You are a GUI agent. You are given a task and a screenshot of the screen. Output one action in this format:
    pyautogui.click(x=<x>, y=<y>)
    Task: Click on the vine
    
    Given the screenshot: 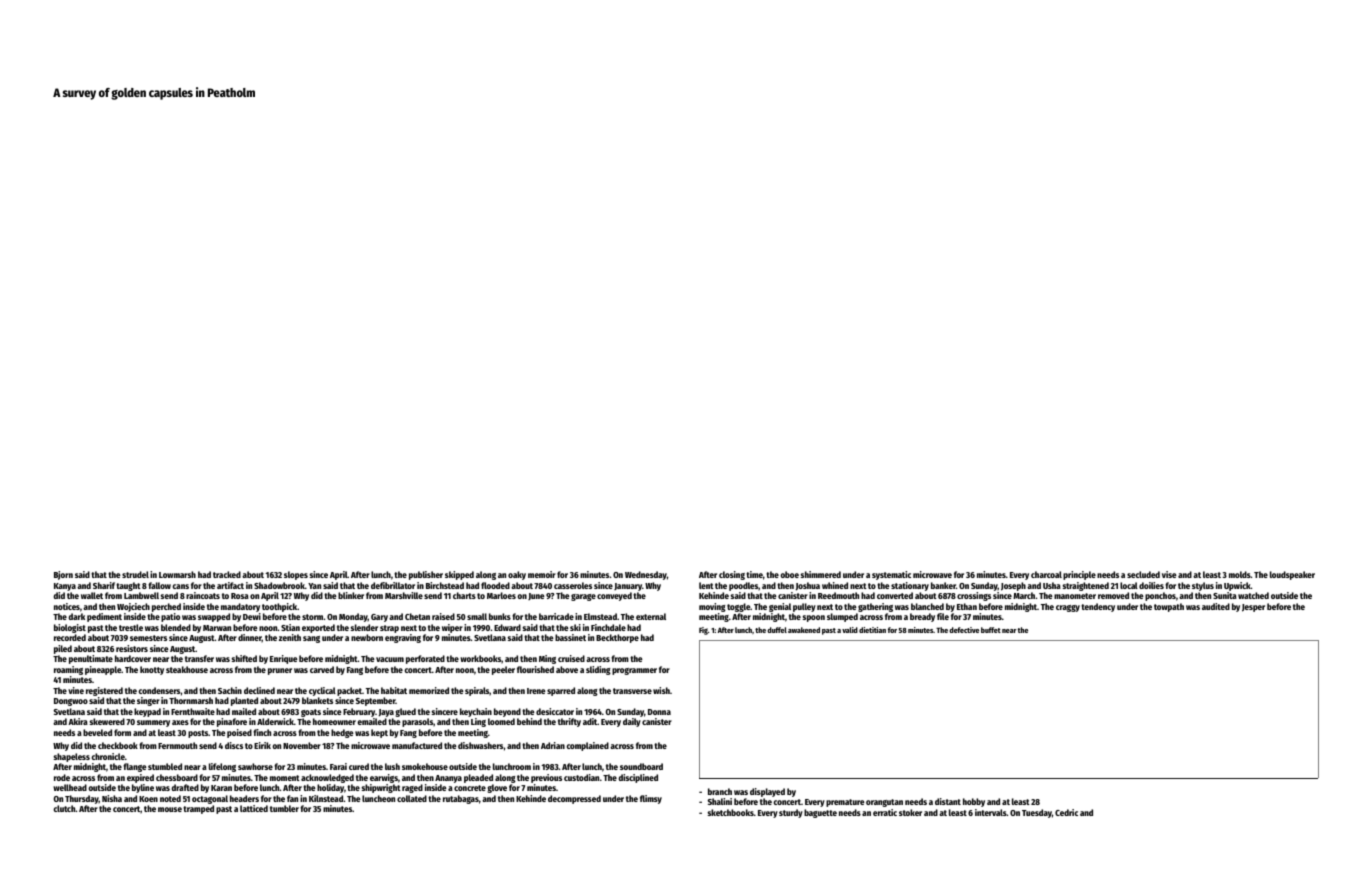 What is the action you would take?
    pyautogui.click(x=76, y=690)
